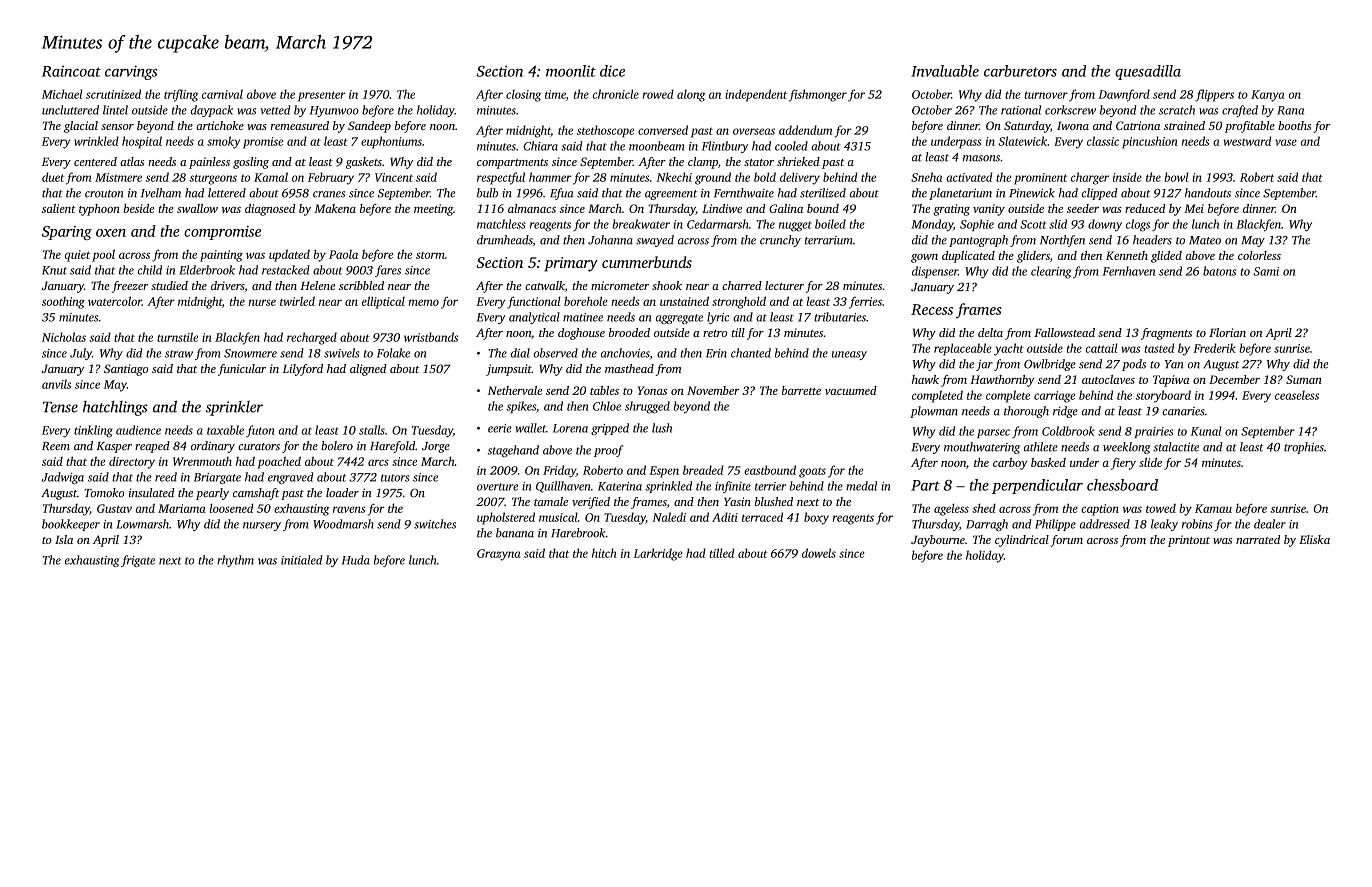 The height and width of the screenshot is (887, 1372). What do you see at coordinates (242, 370) in the screenshot?
I see `funicular` at bounding box center [242, 370].
